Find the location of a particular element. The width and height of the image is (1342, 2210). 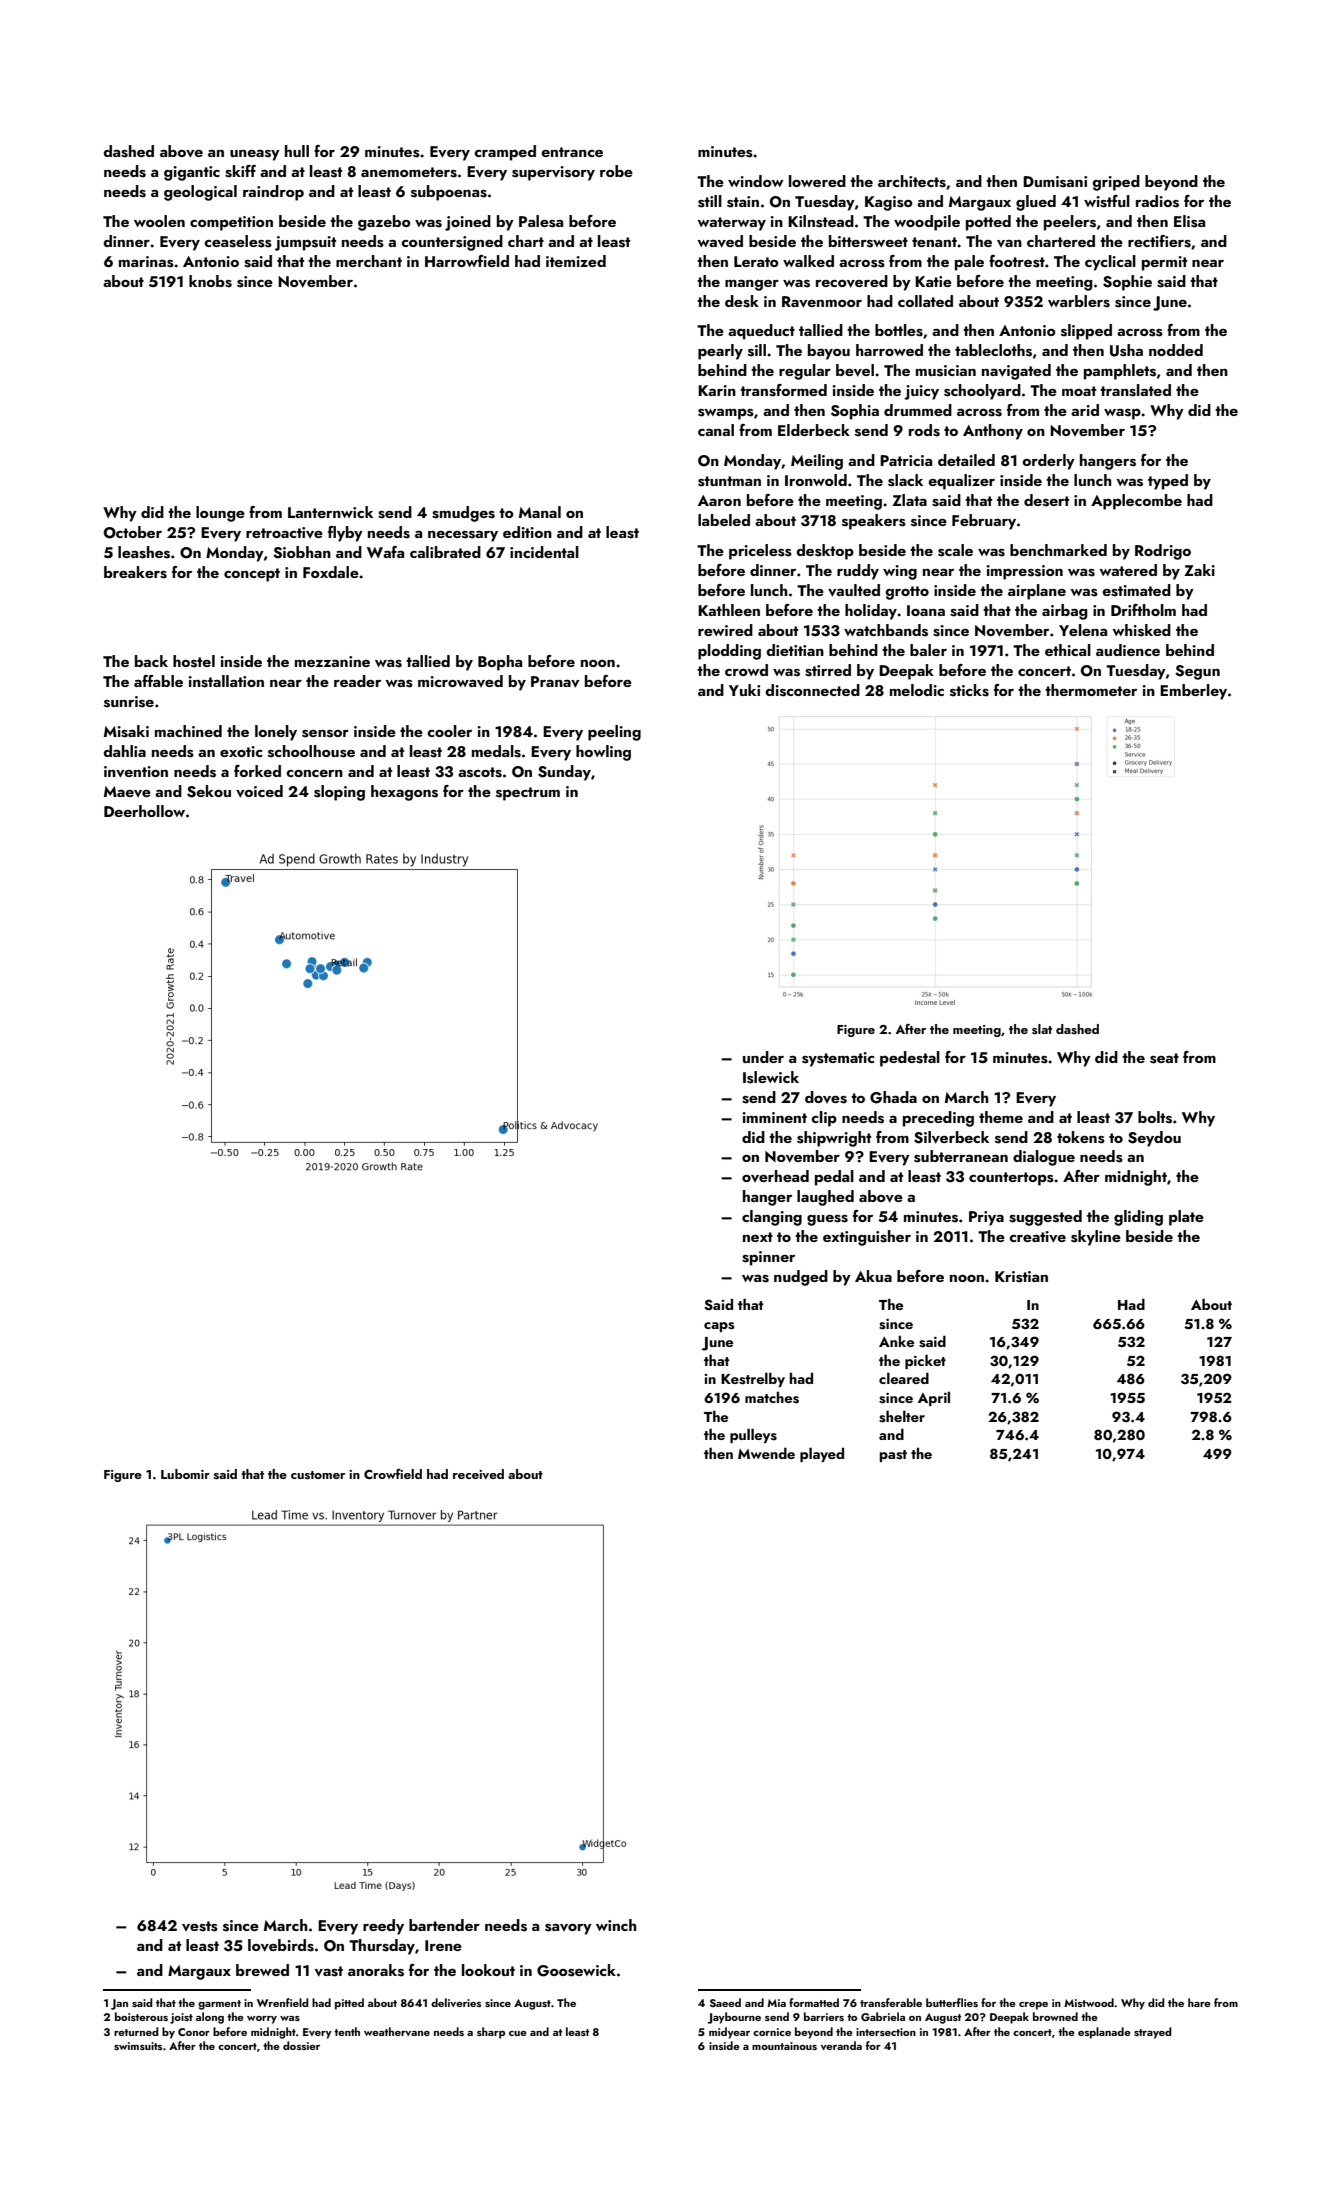

Emberley is located at coordinates (1193, 692).
